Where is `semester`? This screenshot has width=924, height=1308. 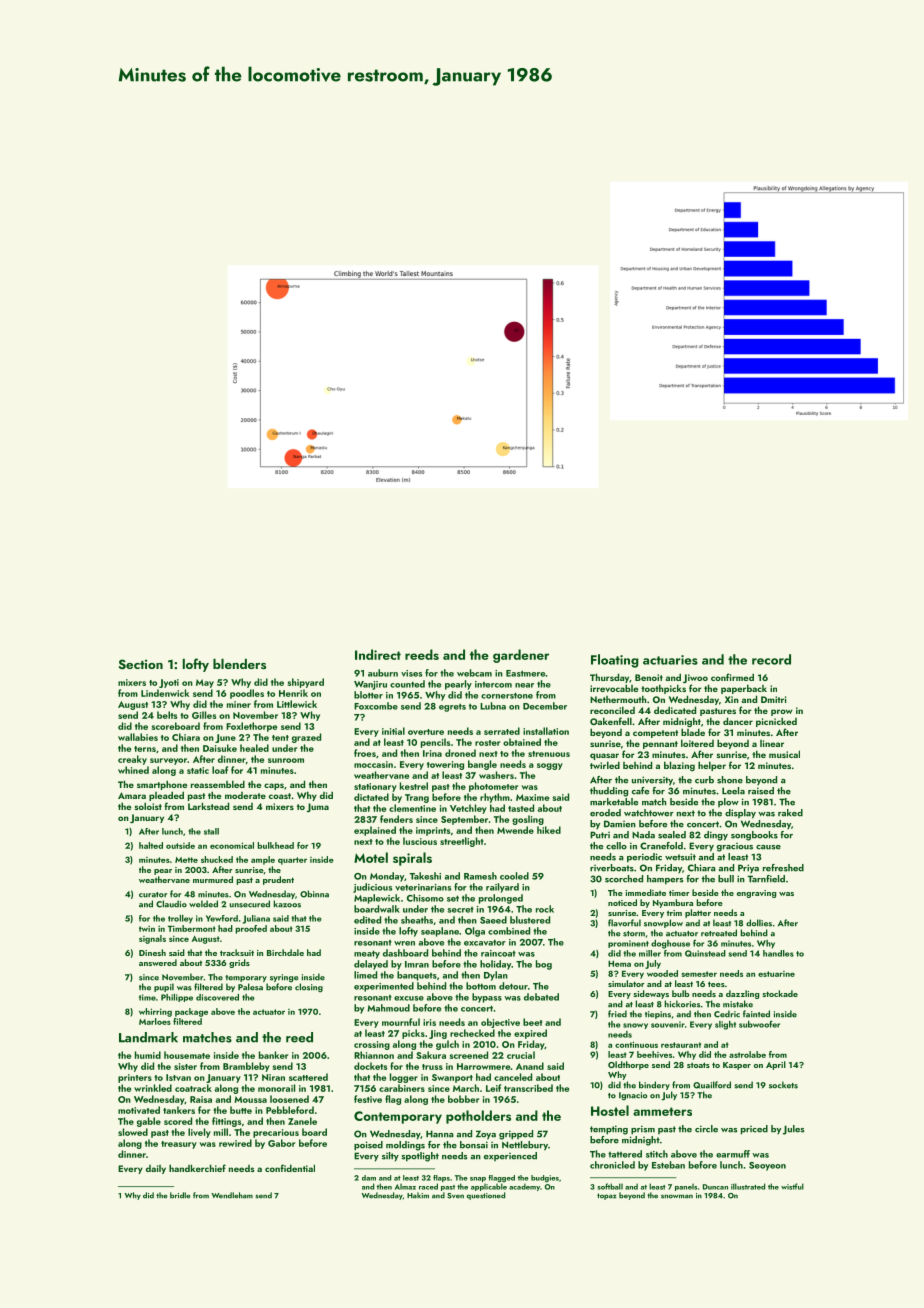 semester is located at coordinates (699, 974).
